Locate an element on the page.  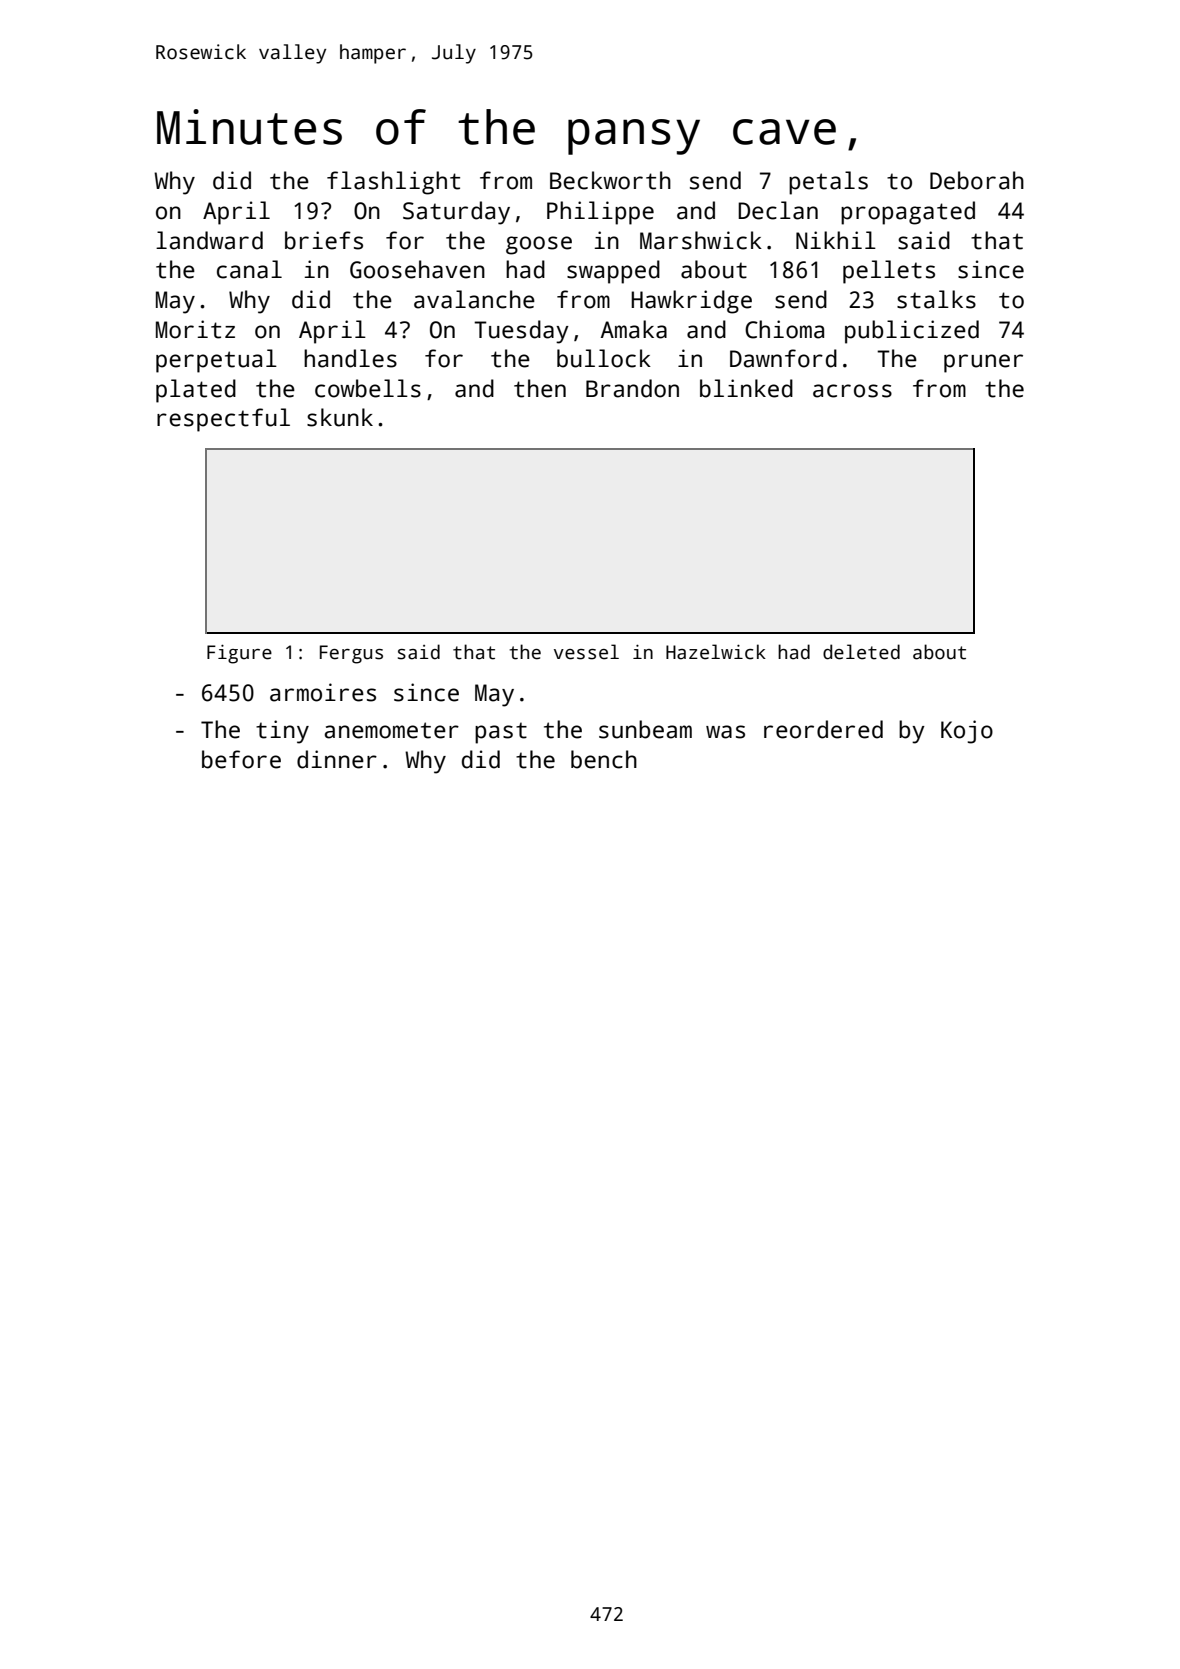
pellets is located at coordinates (889, 272).
